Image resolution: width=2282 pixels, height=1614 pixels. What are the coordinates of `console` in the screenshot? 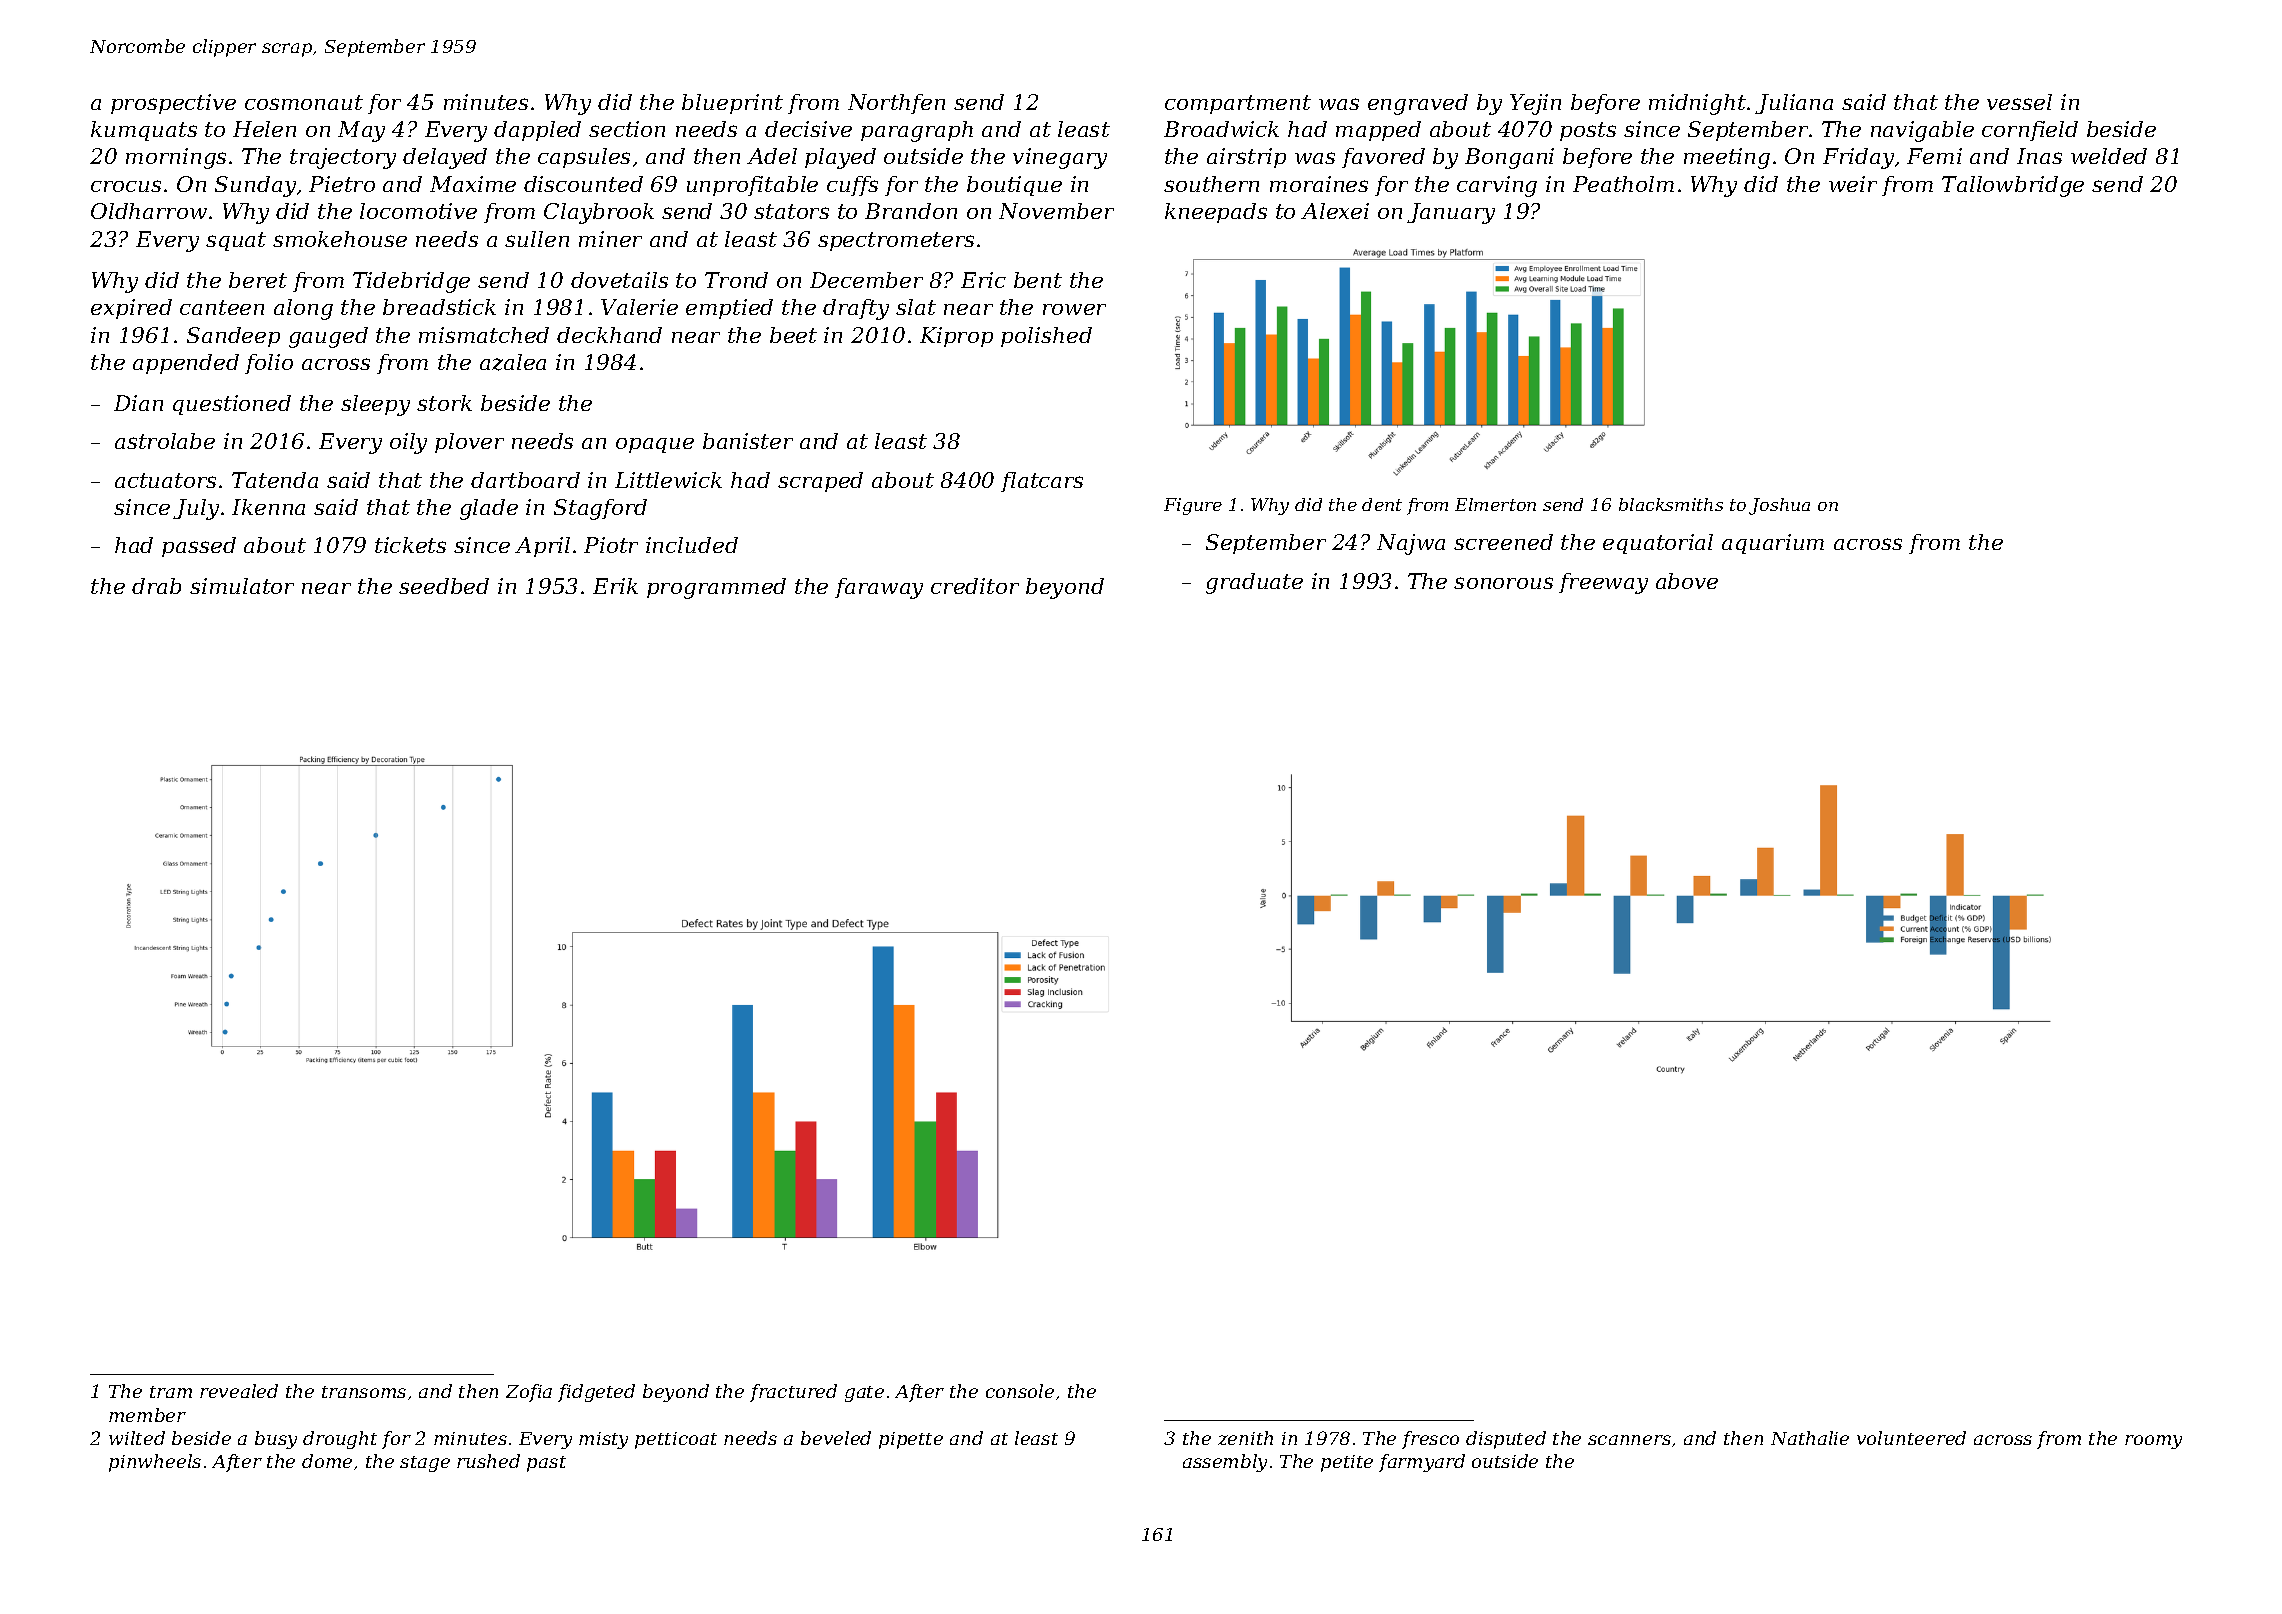 It's located at (1020, 1391).
